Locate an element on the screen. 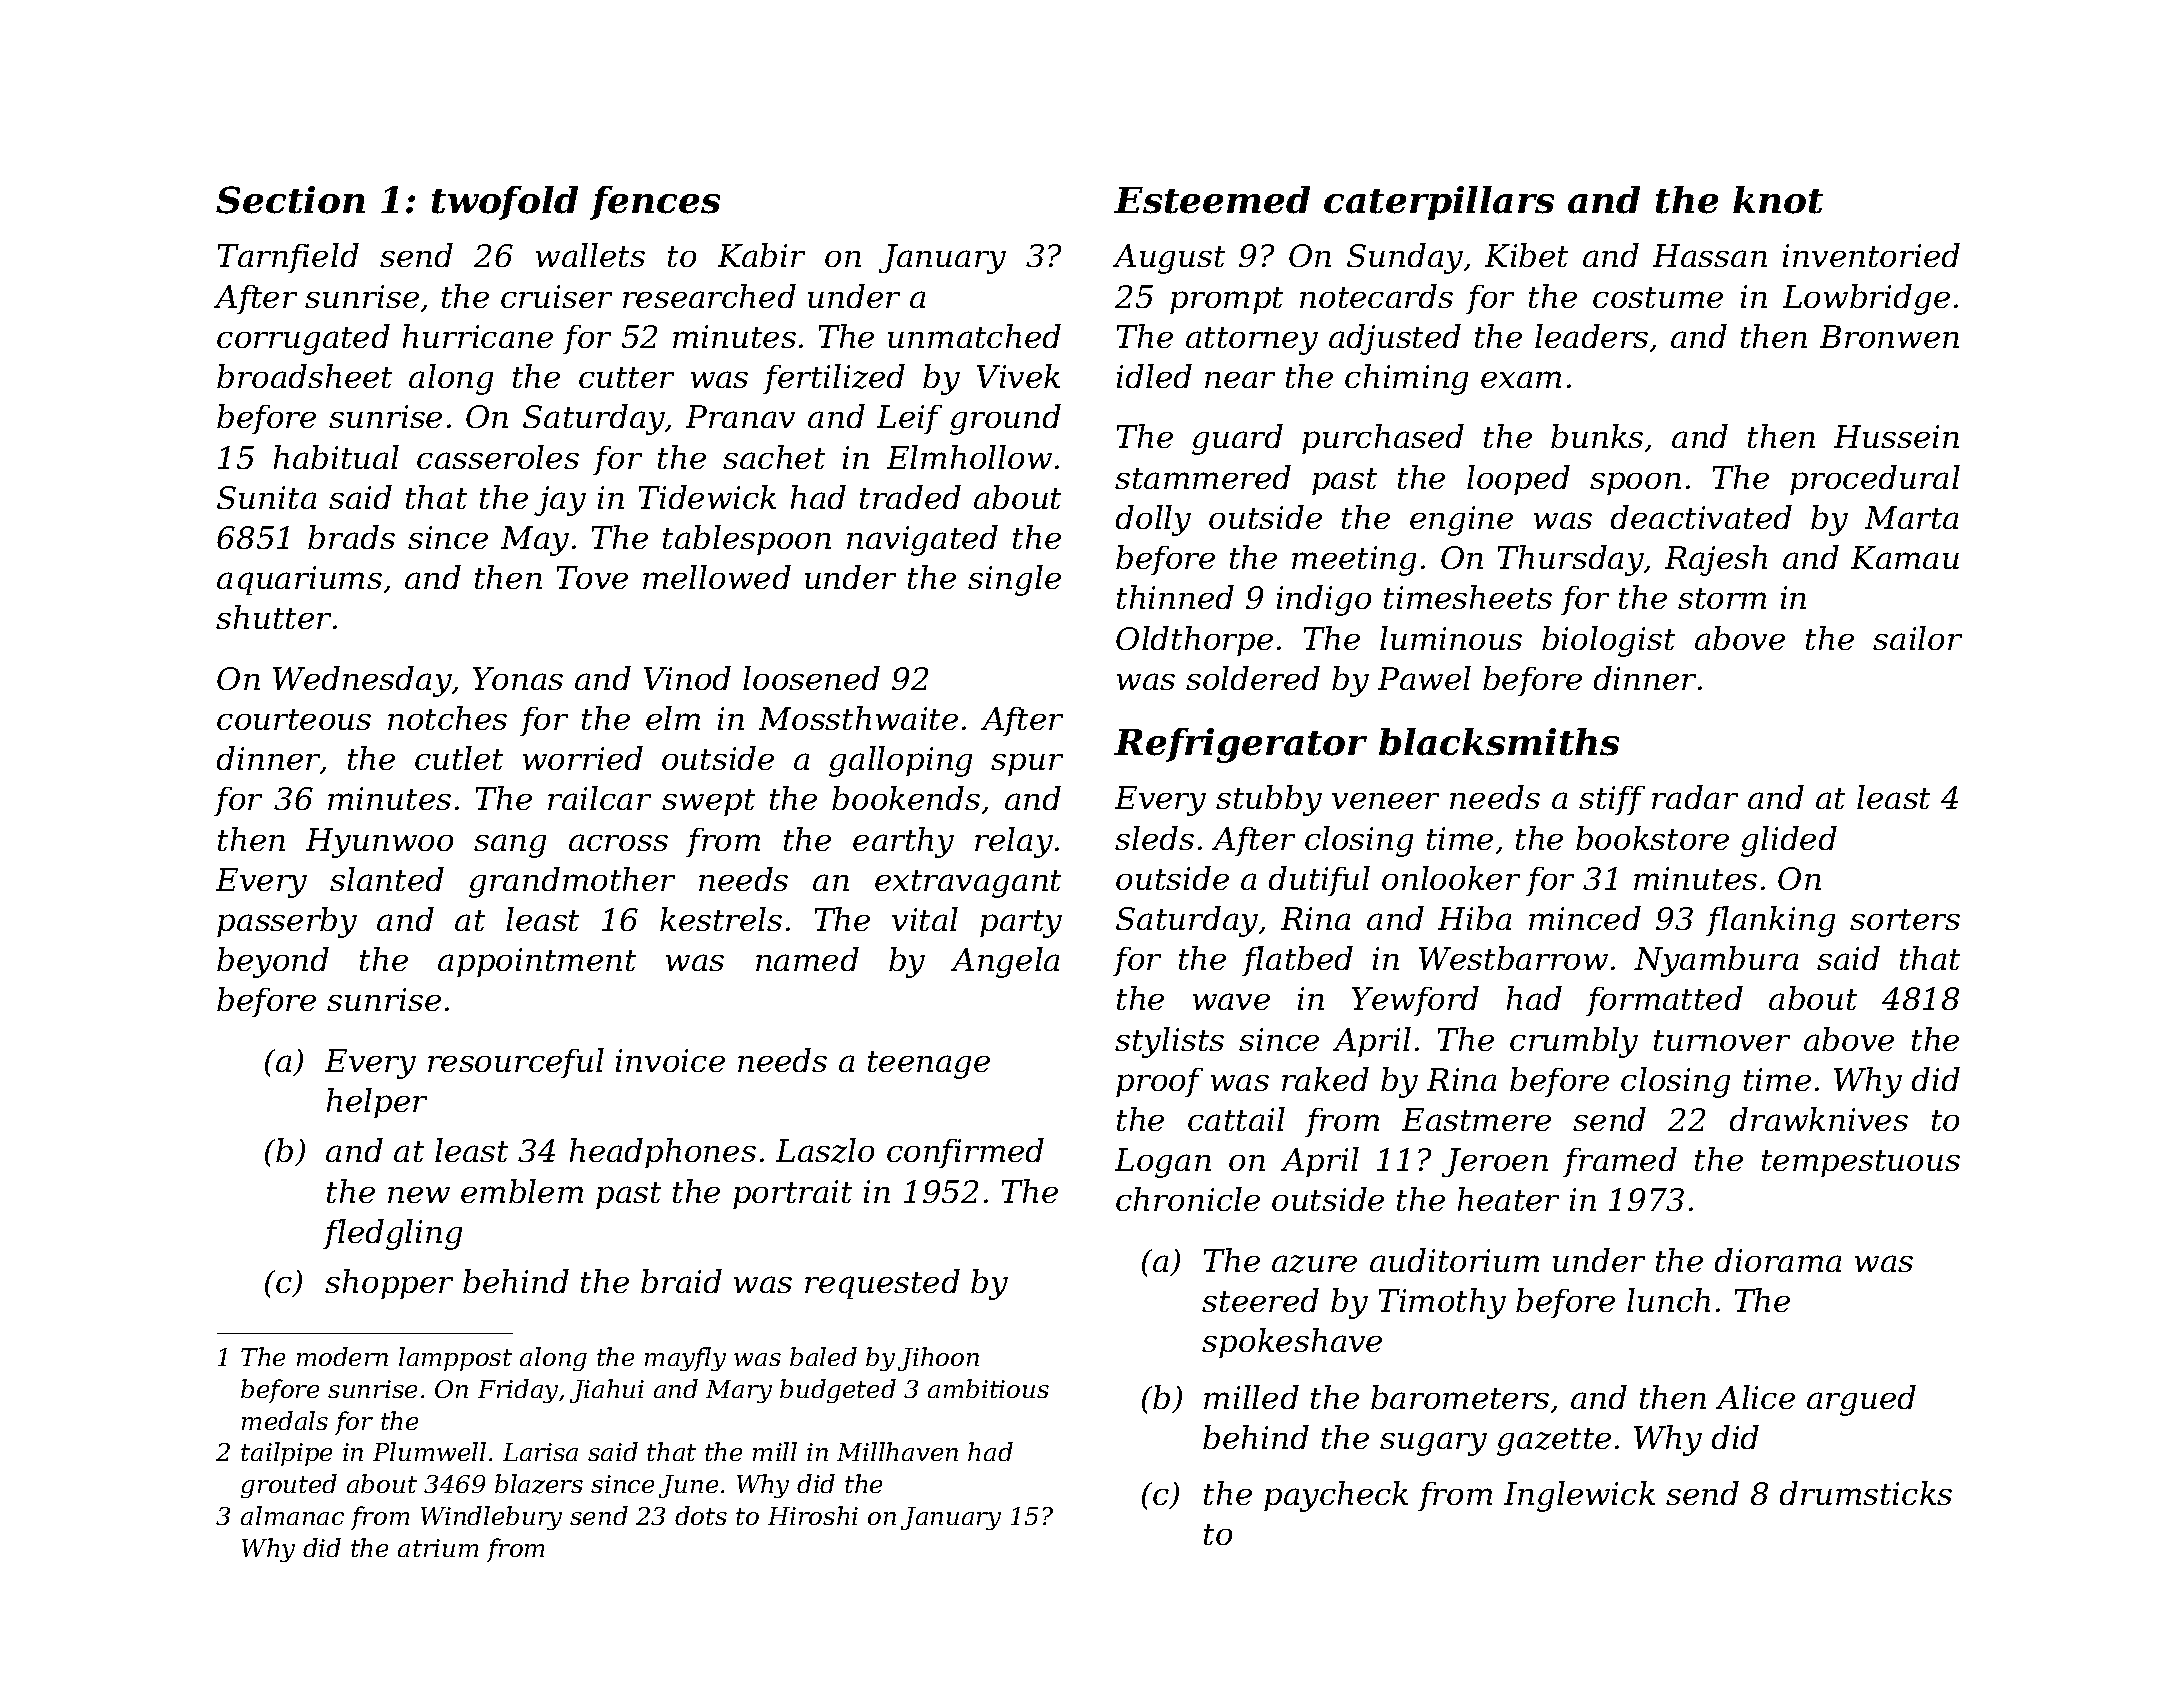 The width and height of the screenshot is (2178, 1683). bookstore is located at coordinates (1652, 838).
